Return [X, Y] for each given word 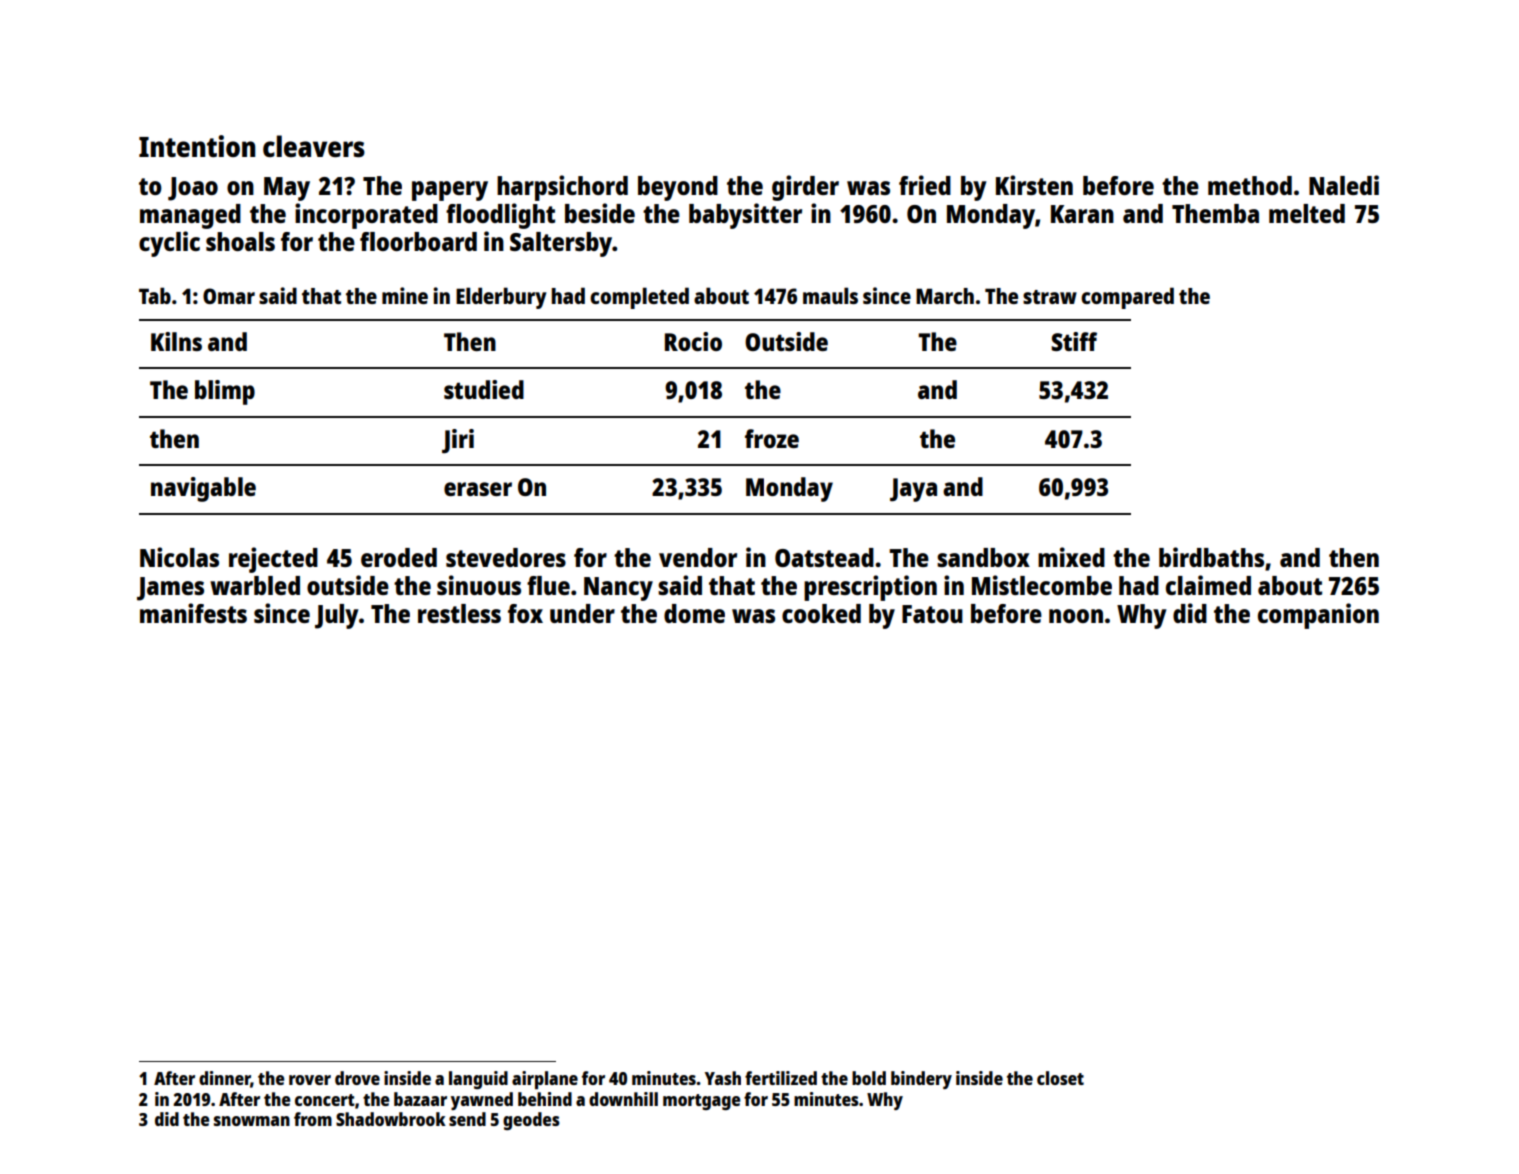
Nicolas [179, 557]
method [1250, 185]
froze [772, 438]
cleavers [314, 146]
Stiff [1074, 341]
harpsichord [562, 188]
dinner [225, 1079]
